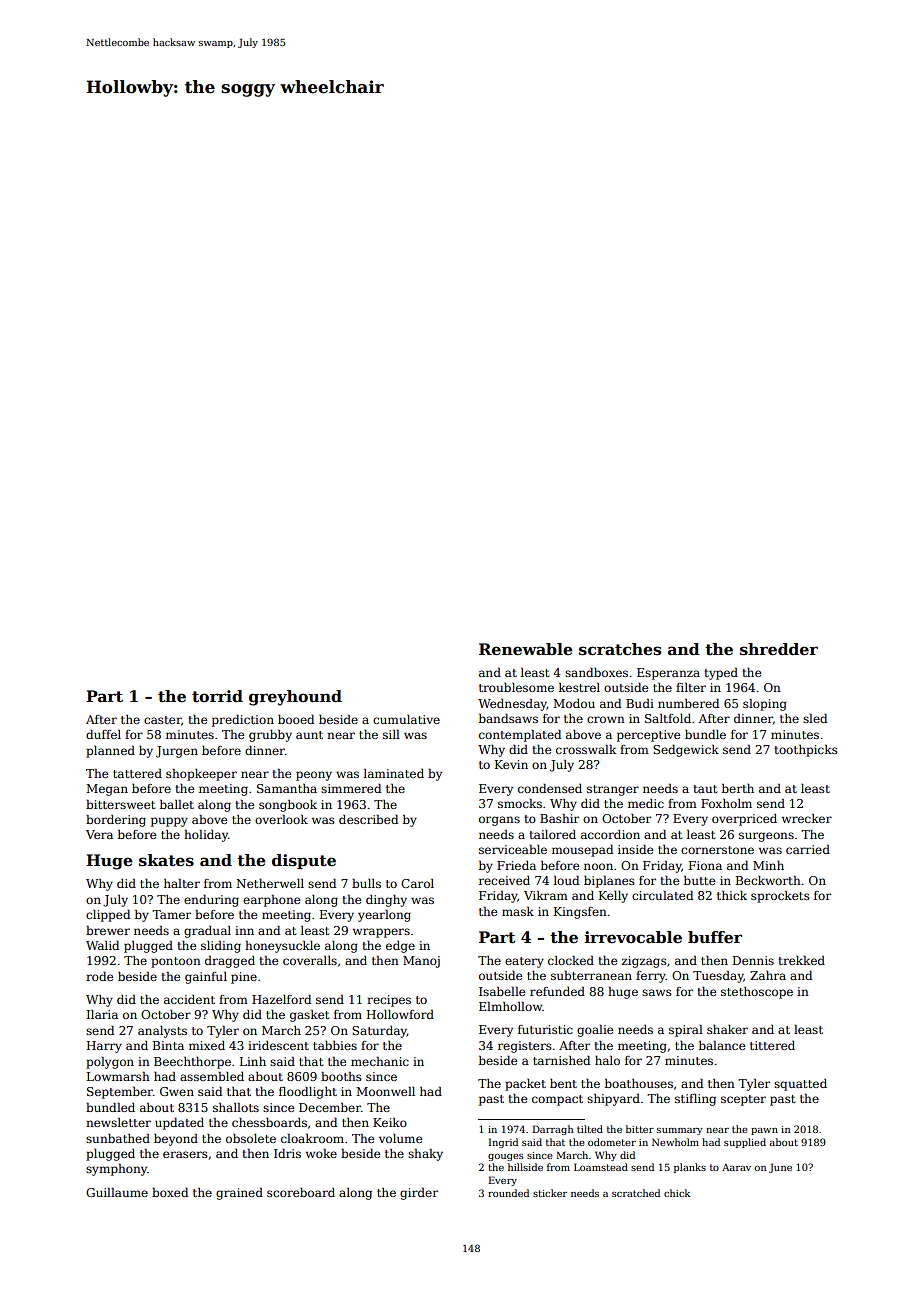 The height and width of the screenshot is (1308, 924). What do you see at coordinates (779, 649) in the screenshot?
I see `shredder` at bounding box center [779, 649].
